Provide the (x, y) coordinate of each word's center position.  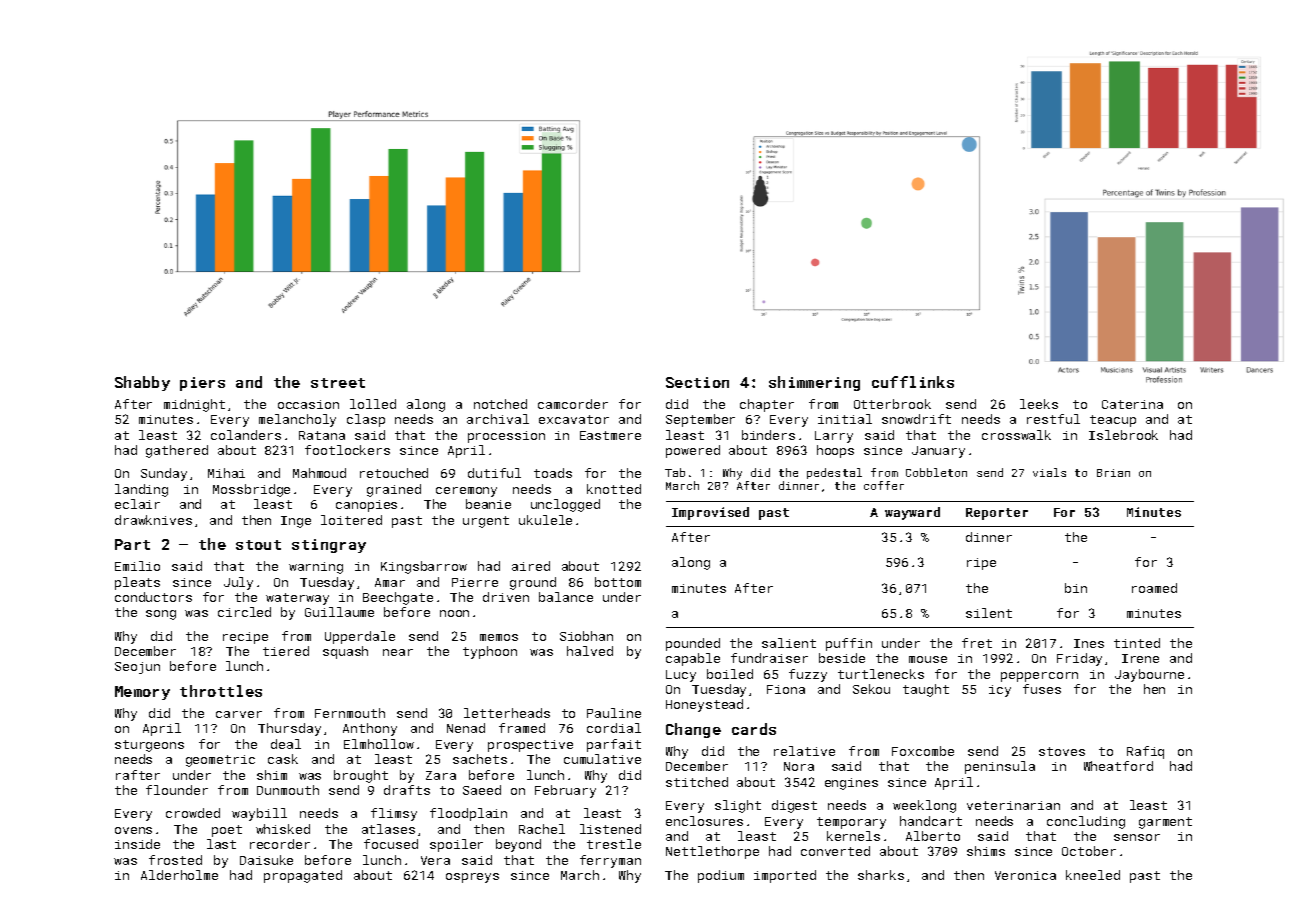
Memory (142, 693)
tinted (1137, 643)
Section (697, 382)
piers (202, 384)
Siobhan (586, 636)
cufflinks (913, 382)
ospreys (472, 878)
